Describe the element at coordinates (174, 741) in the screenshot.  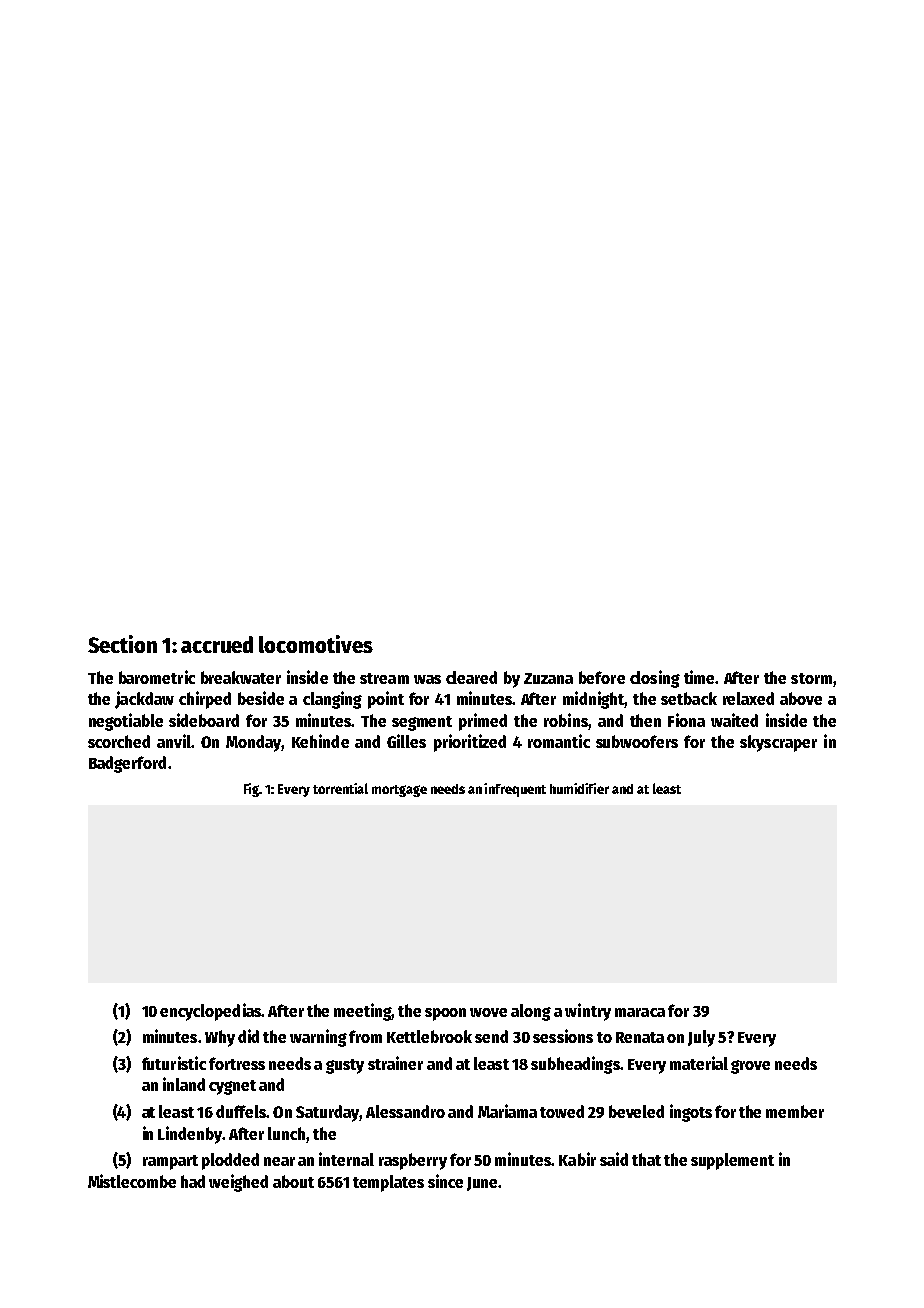
I see `anvil` at that location.
